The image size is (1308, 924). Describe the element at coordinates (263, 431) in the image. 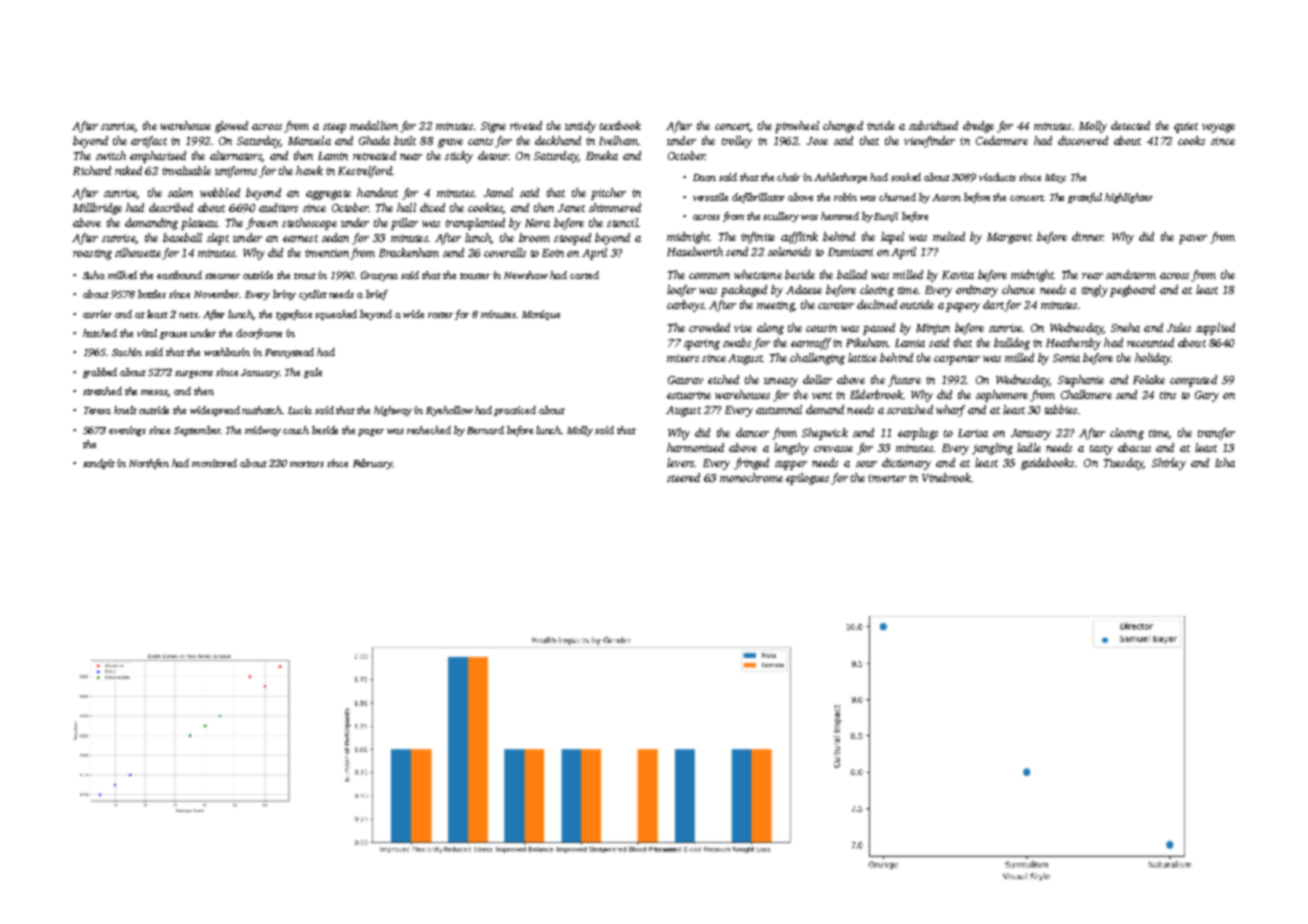

I see `midway` at that location.
